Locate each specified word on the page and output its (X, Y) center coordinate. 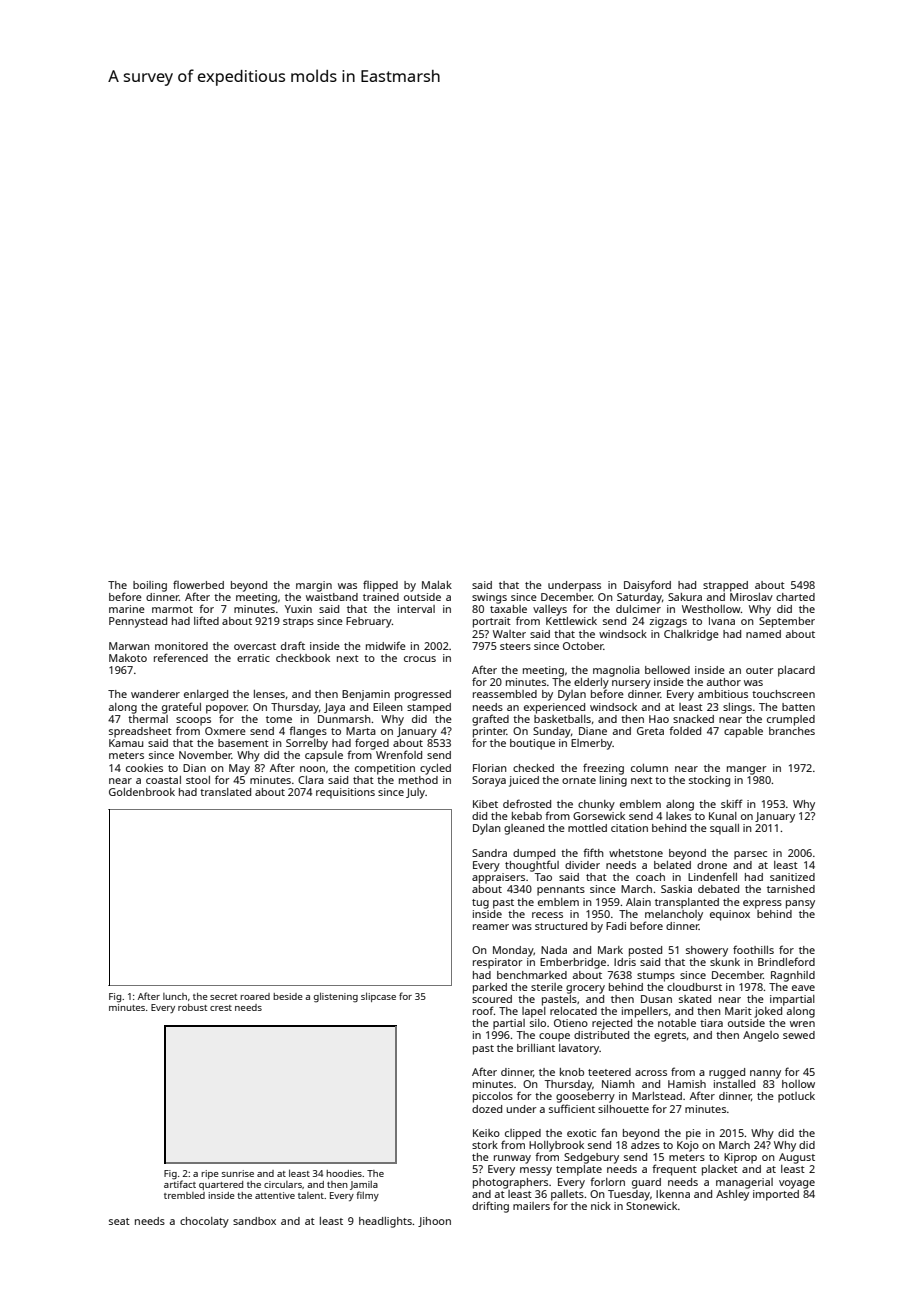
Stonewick (651, 1206)
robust (192, 1007)
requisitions (345, 793)
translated (225, 792)
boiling (150, 586)
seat (119, 1221)
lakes (678, 816)
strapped (725, 586)
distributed (601, 1035)
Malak (437, 585)
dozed (487, 1109)
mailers (531, 1206)
